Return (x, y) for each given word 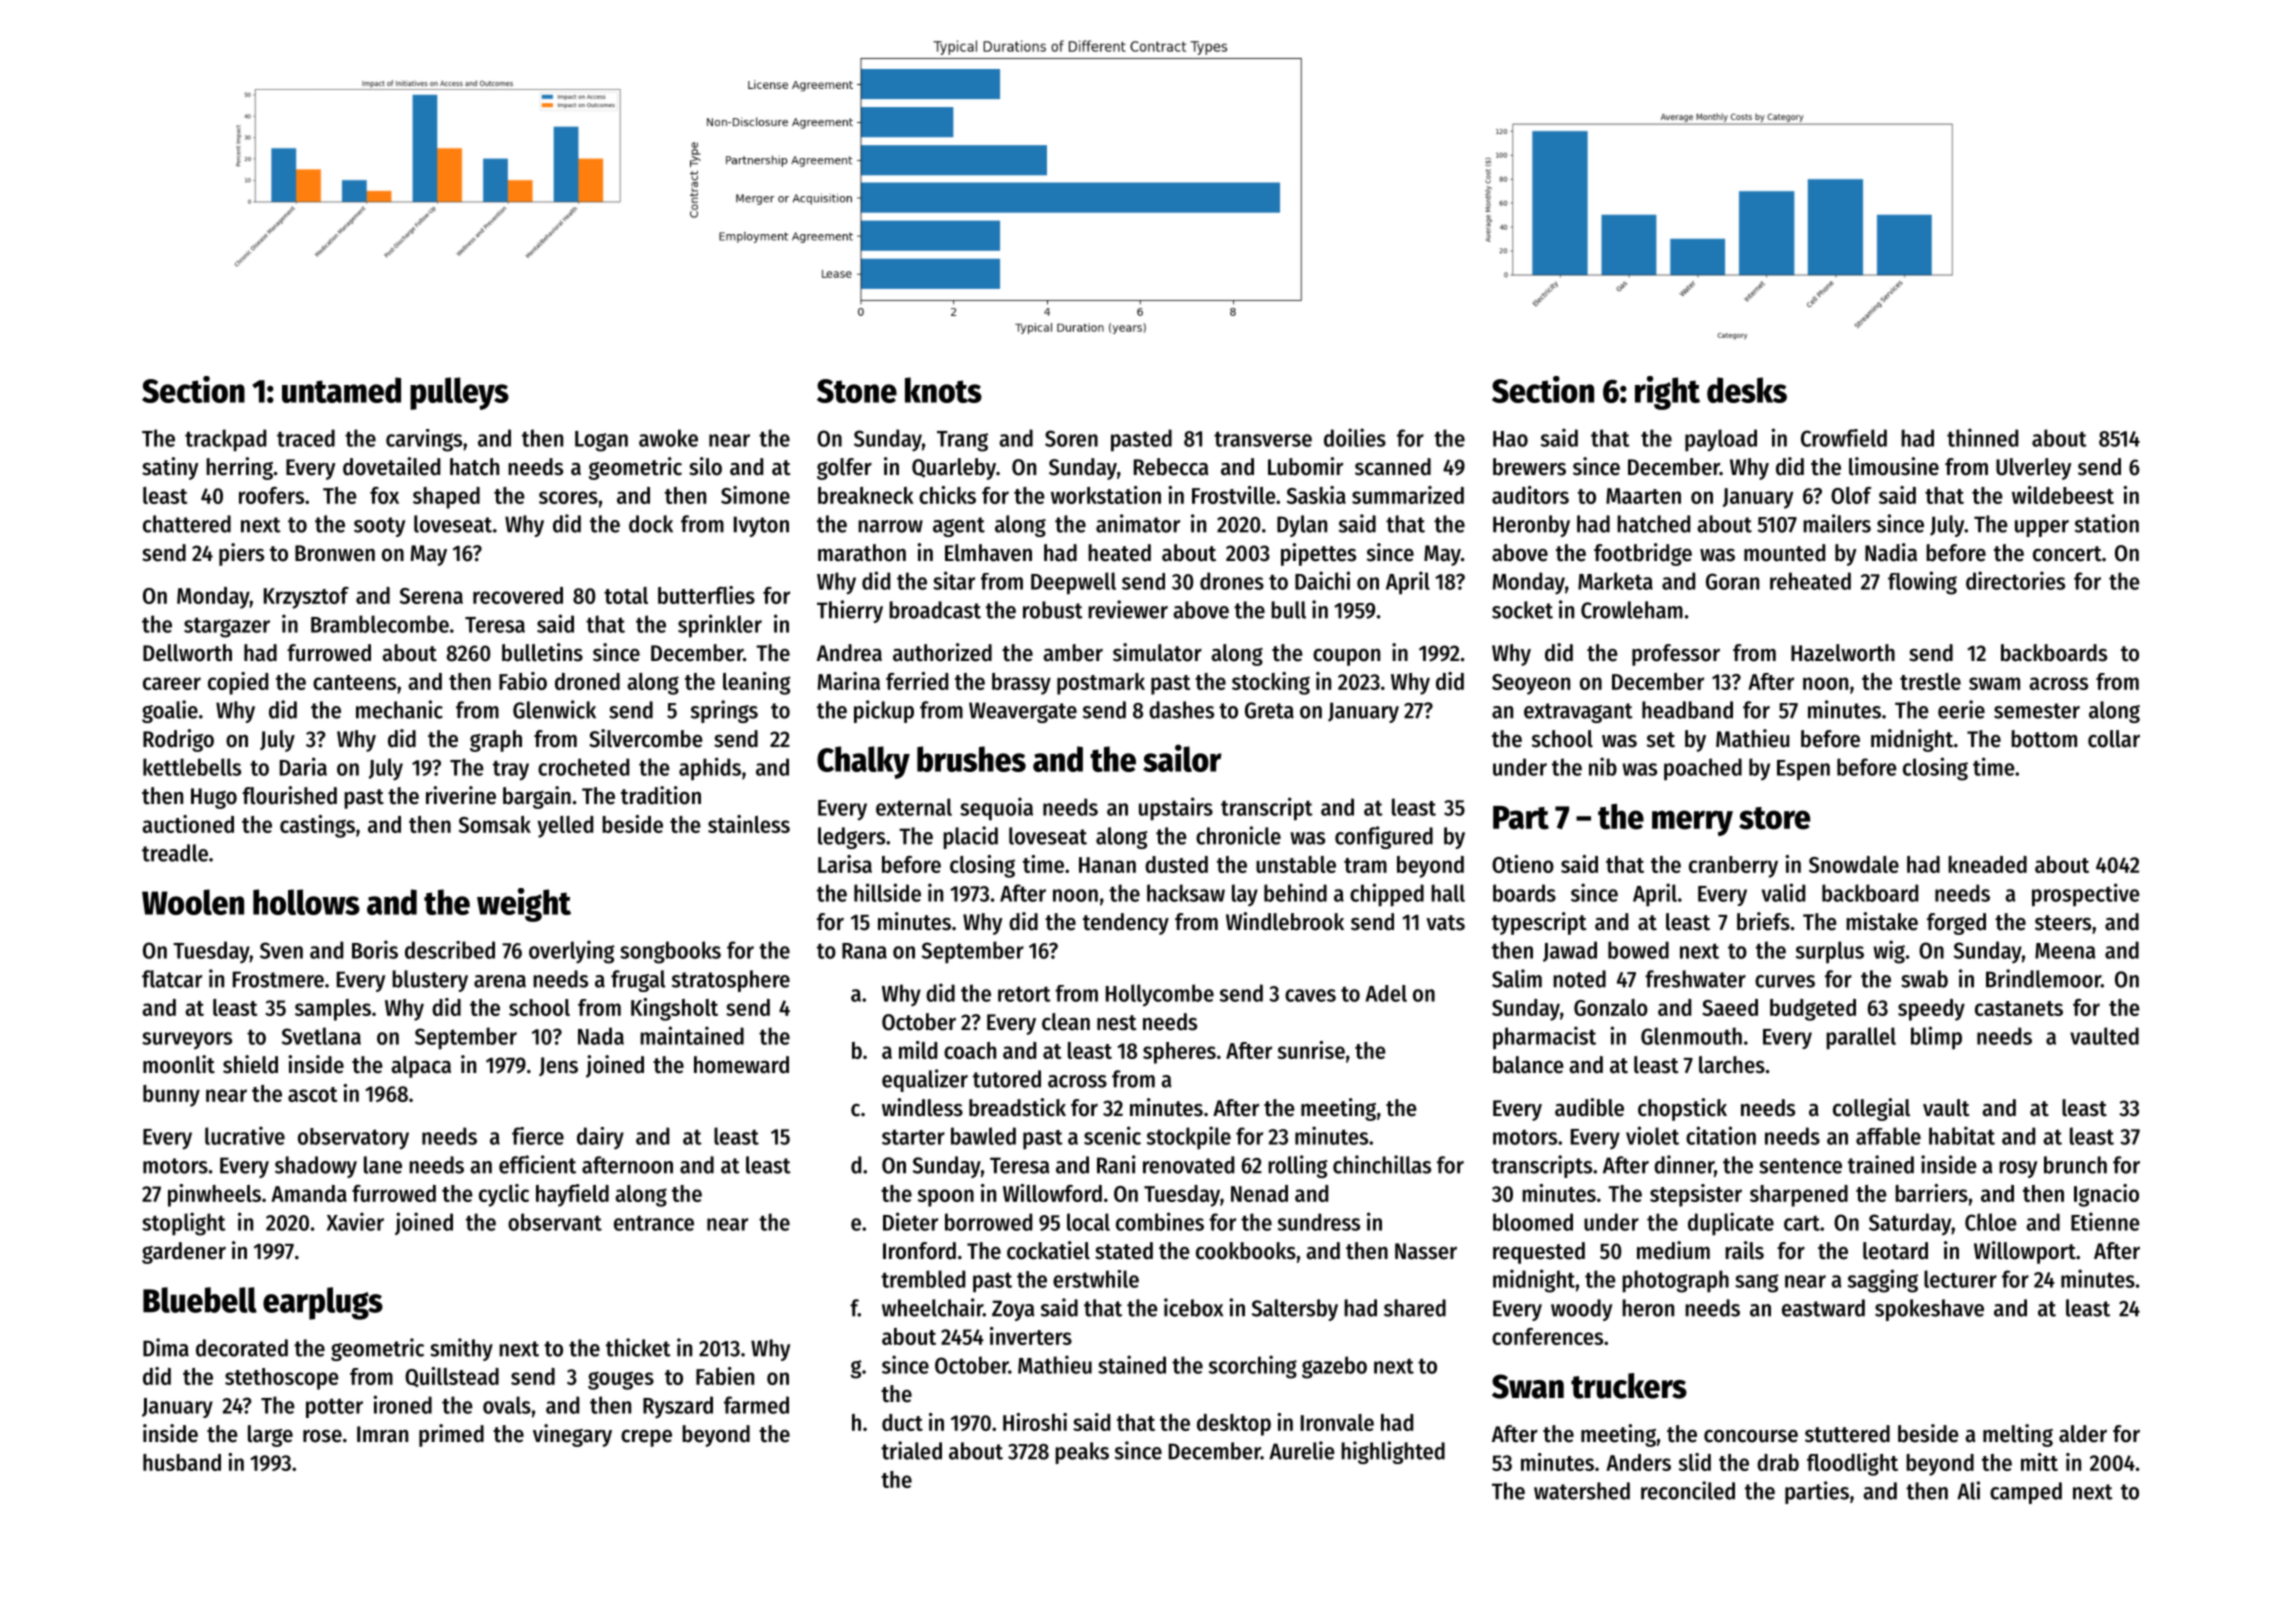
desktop (1234, 1425)
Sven (281, 950)
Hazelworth (1843, 653)
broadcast (935, 610)
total (626, 595)
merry (1692, 823)
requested (1539, 1253)
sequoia (996, 809)
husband (182, 1462)
